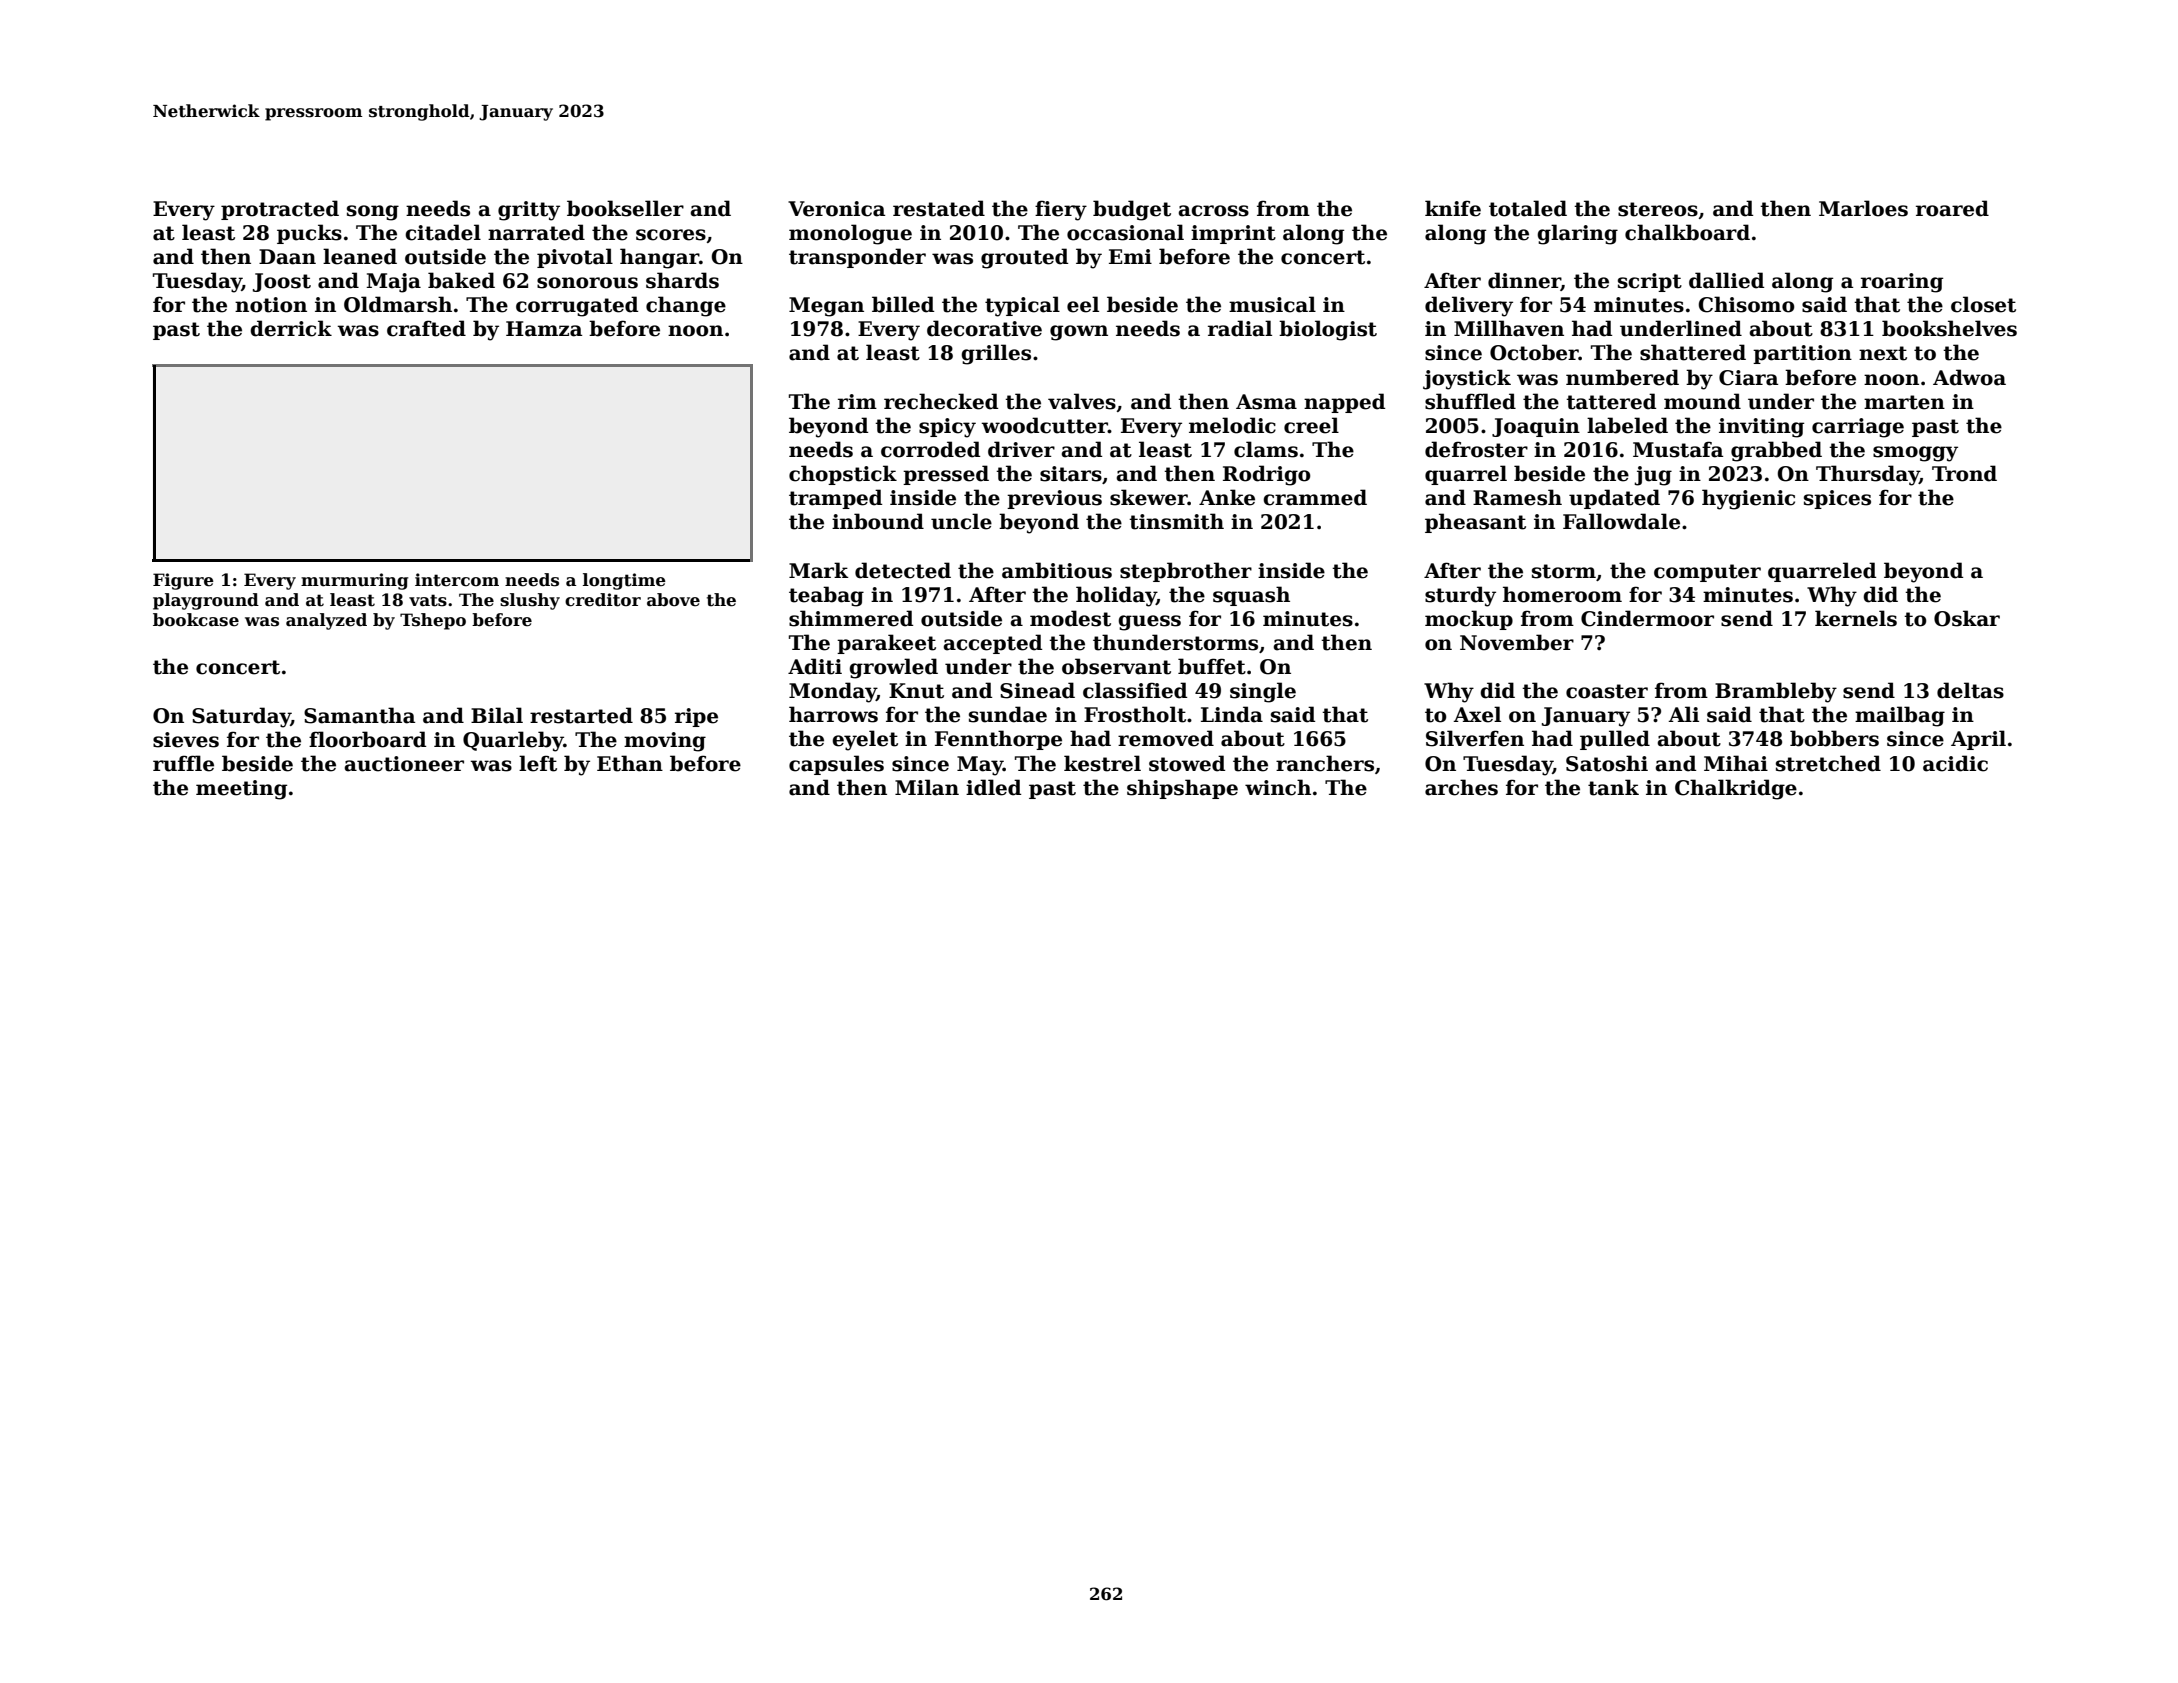  What do you see at coordinates (850, 234) in the document?
I see `monologue` at bounding box center [850, 234].
